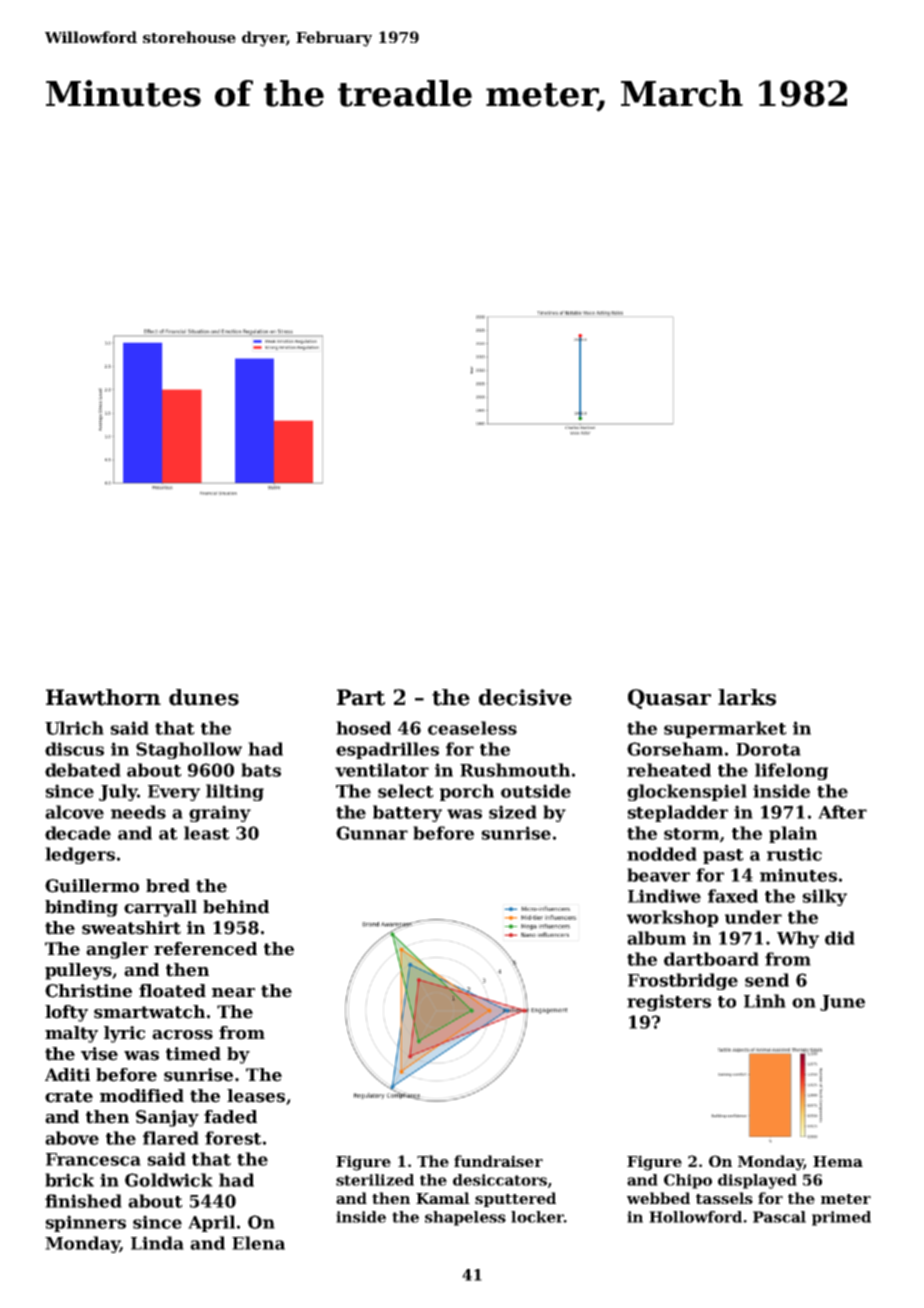 This page has height=1308, width=924. What do you see at coordinates (838, 1161) in the page?
I see `Hema` at bounding box center [838, 1161].
